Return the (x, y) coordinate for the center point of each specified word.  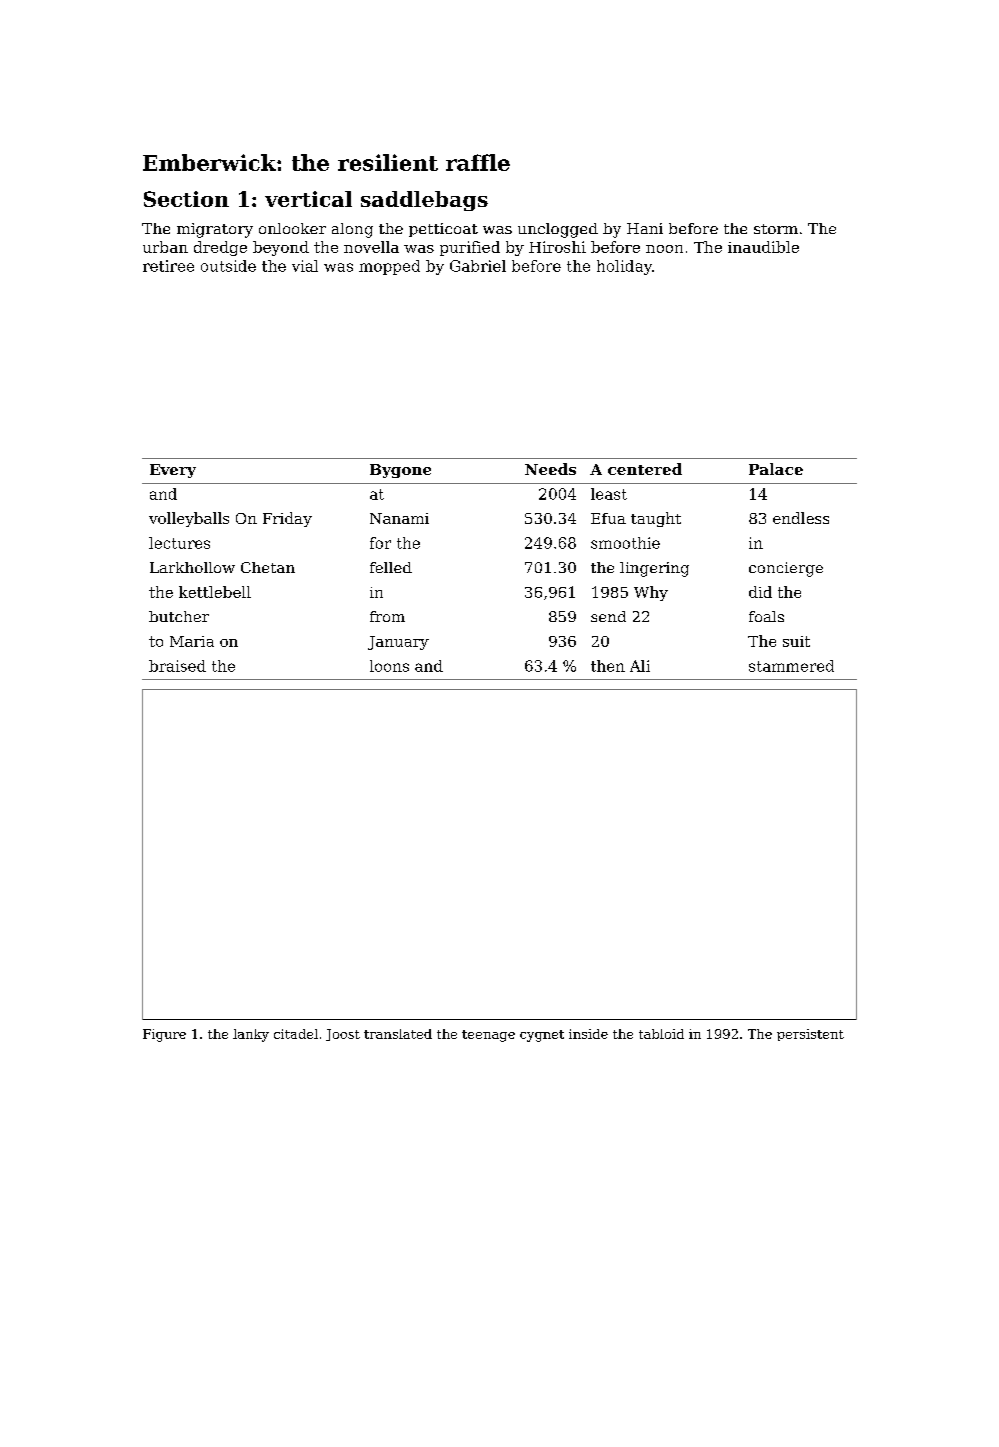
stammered (791, 666)
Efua (608, 518)
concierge (786, 569)
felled (391, 567)
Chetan (268, 567)
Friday (287, 519)
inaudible (763, 247)
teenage (488, 1036)
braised (177, 666)
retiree (168, 266)
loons (389, 666)
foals (766, 616)
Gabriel (478, 266)
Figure (164, 1035)
